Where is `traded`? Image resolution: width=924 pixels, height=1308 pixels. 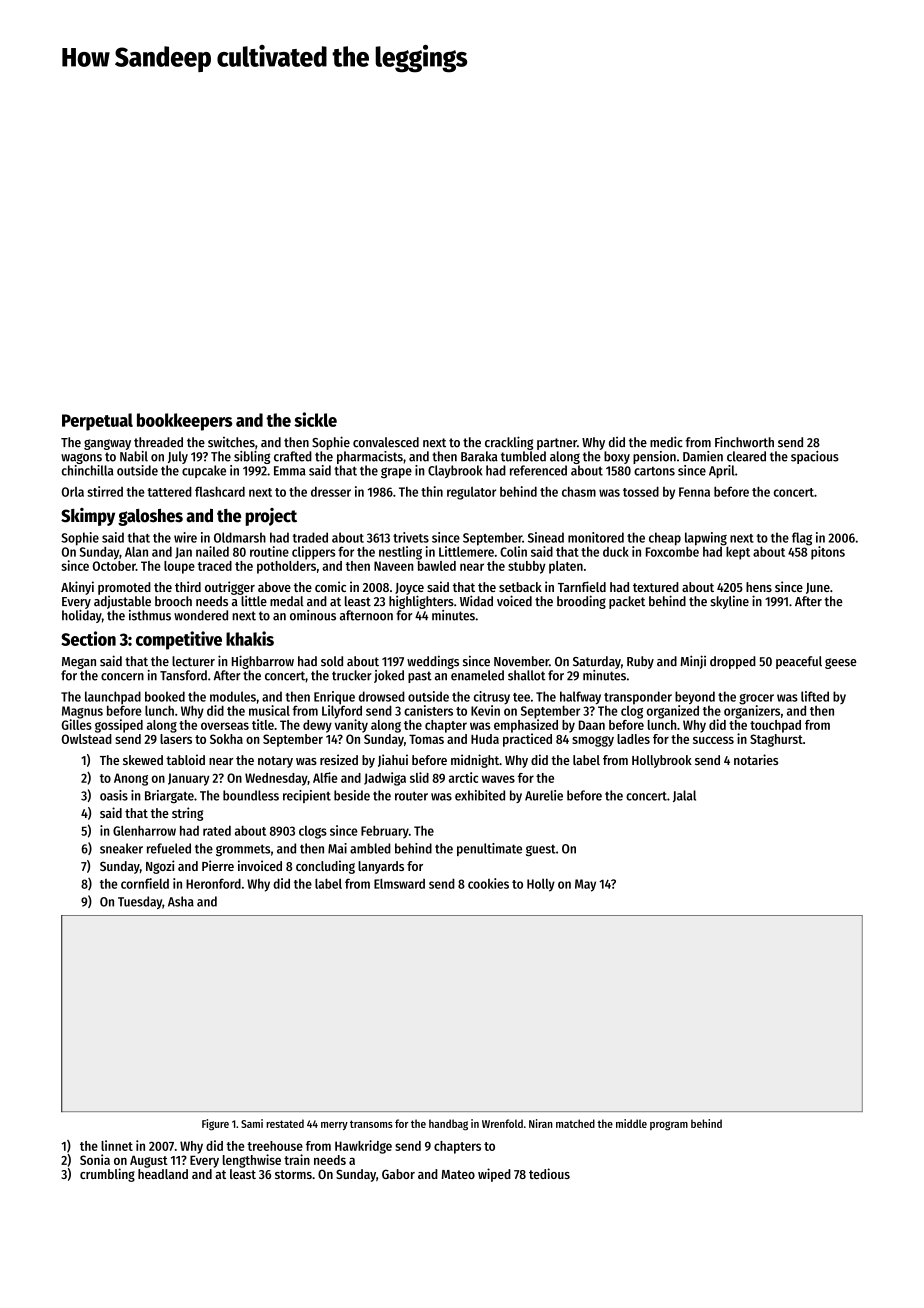
traded is located at coordinates (310, 537).
